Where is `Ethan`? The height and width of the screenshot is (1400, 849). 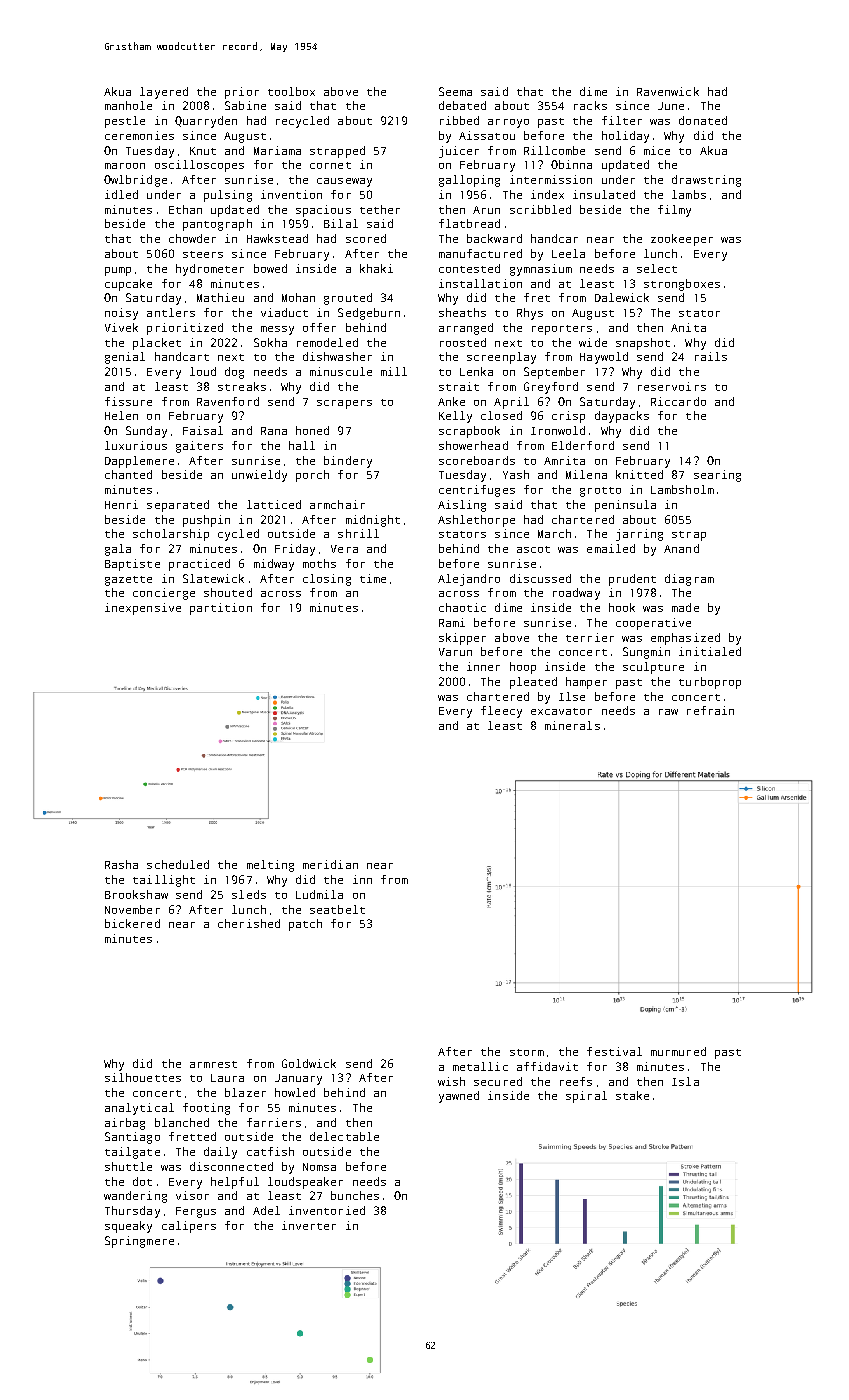
Ethan is located at coordinates (185, 209).
